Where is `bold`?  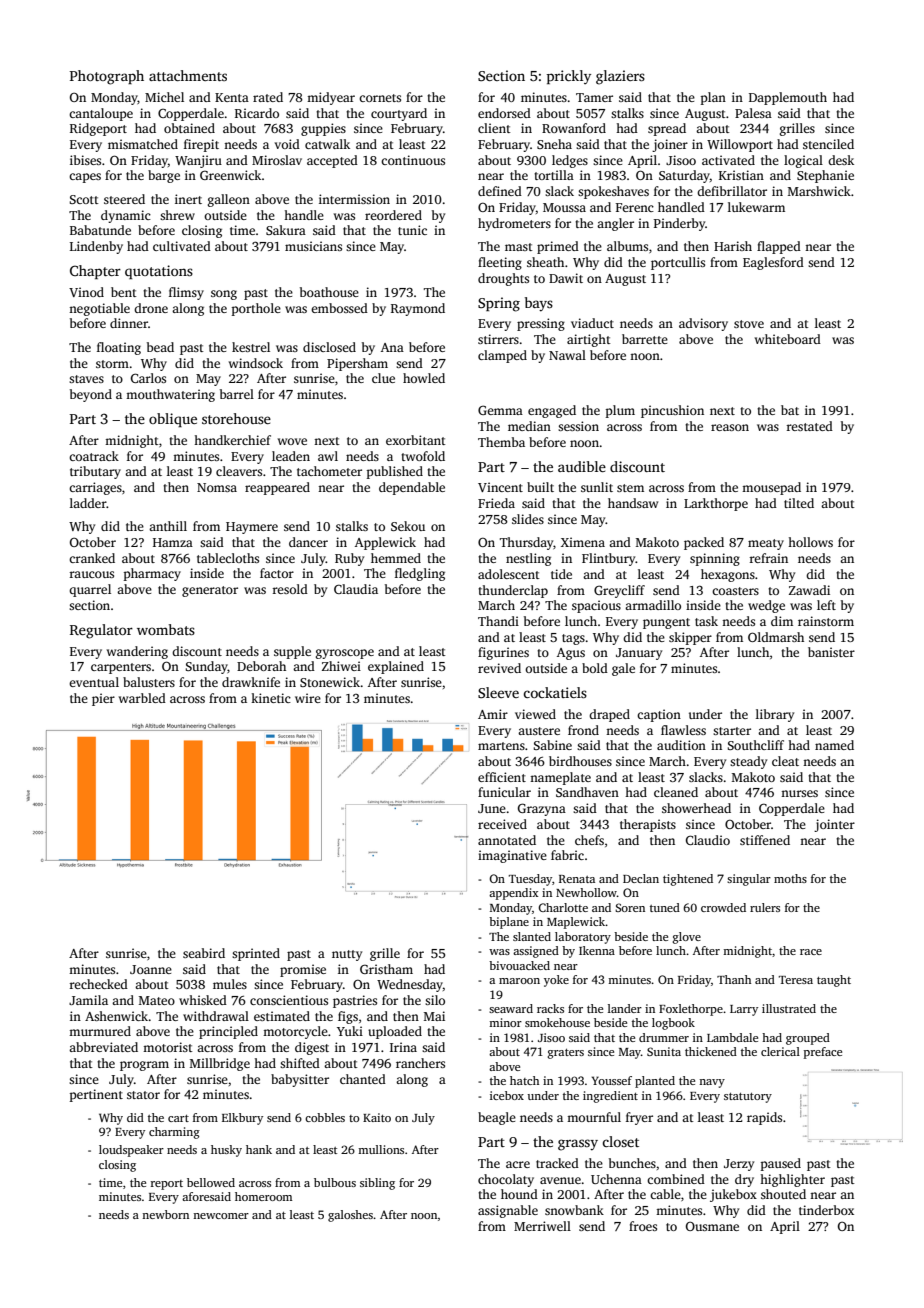 bold is located at coordinates (595, 668).
